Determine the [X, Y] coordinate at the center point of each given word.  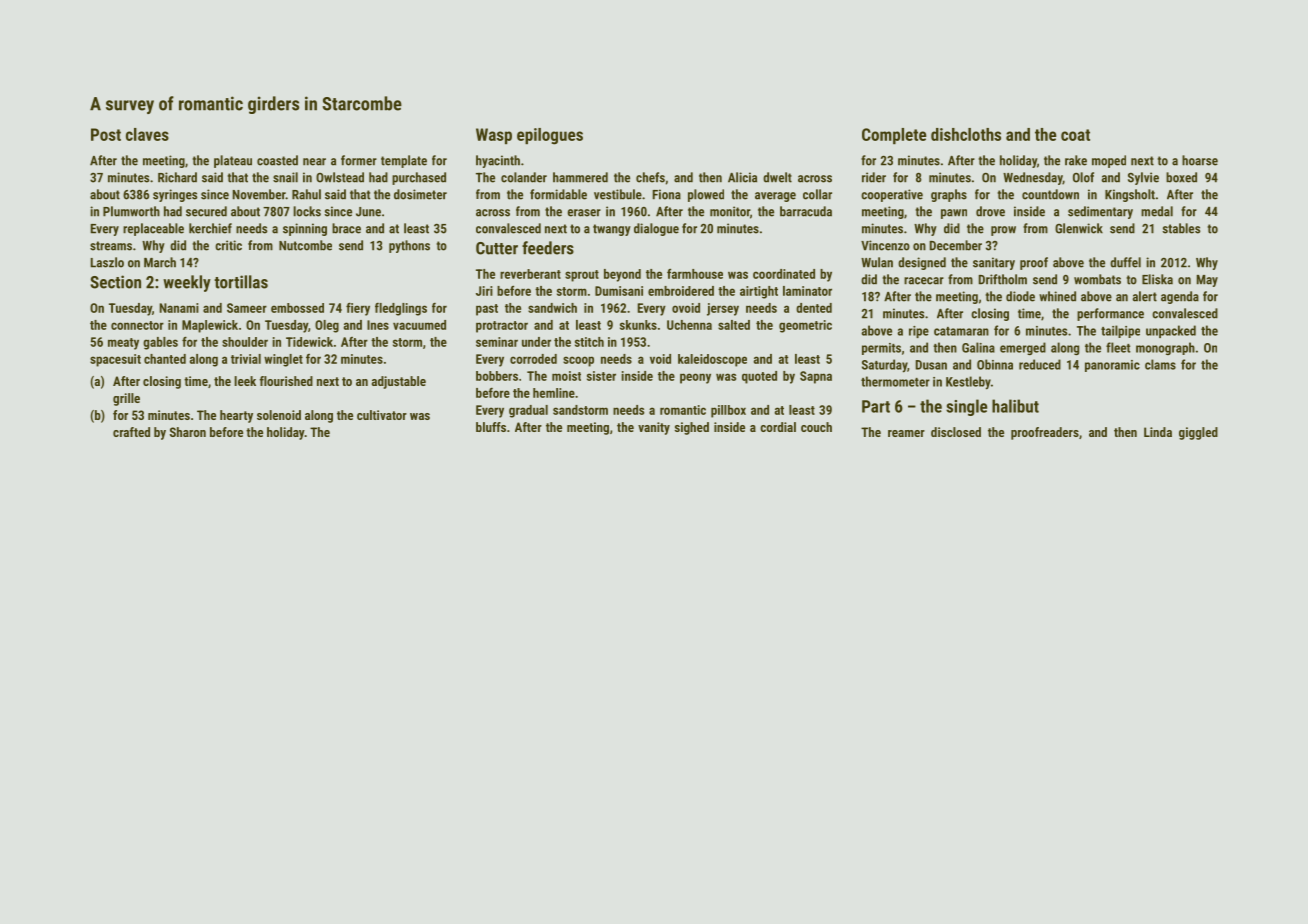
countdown [1050, 194]
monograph [1165, 348]
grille [126, 399]
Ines [378, 325]
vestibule [618, 194]
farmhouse [695, 273]
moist [566, 376]
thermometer [895, 381]
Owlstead [340, 177]
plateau [233, 161]
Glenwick [1079, 228]
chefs [650, 177]
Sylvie [1143, 178]
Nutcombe [305, 245]
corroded [533, 359]
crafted [131, 432]
